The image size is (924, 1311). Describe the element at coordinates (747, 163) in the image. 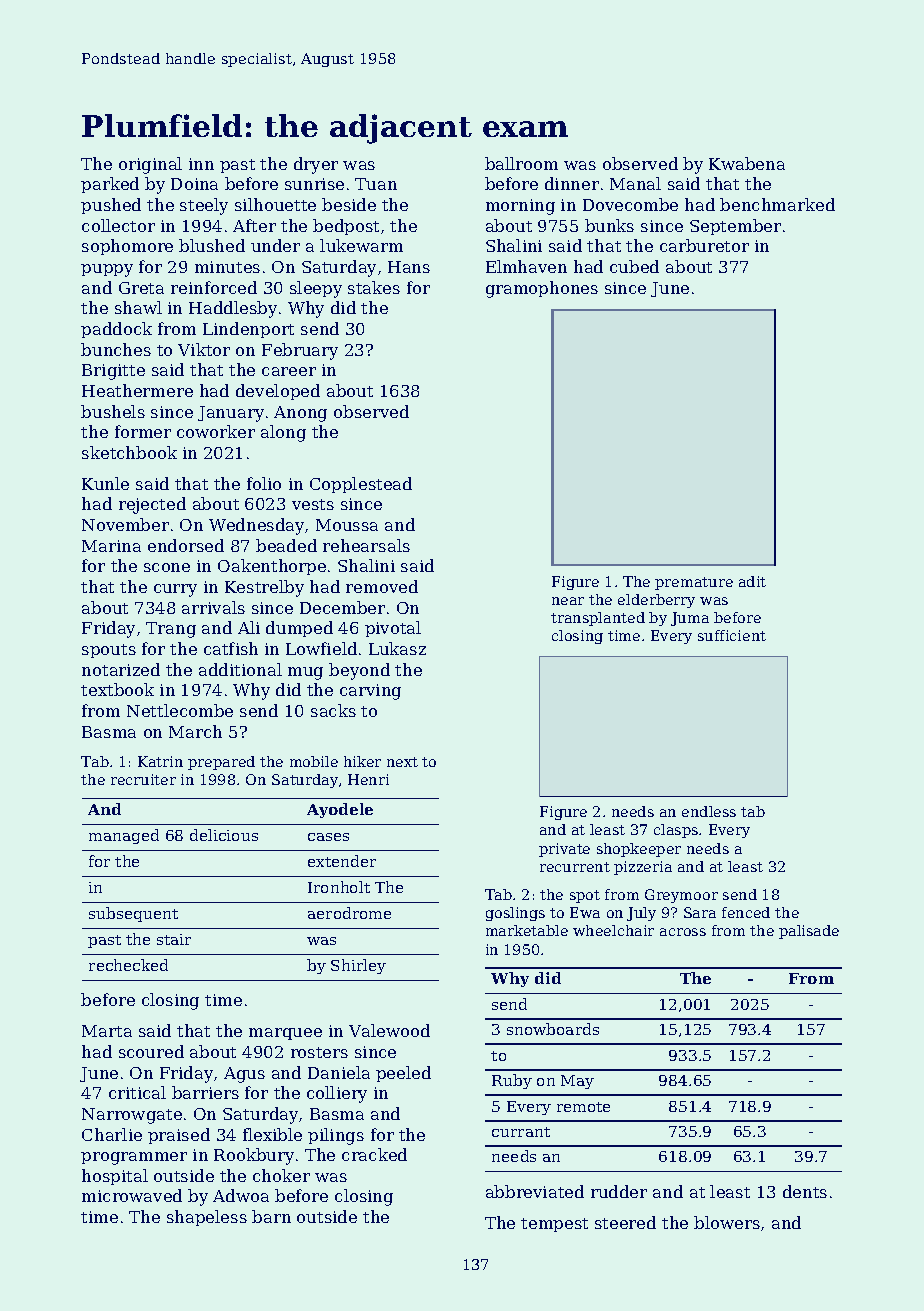

I see `Kwabena` at that location.
